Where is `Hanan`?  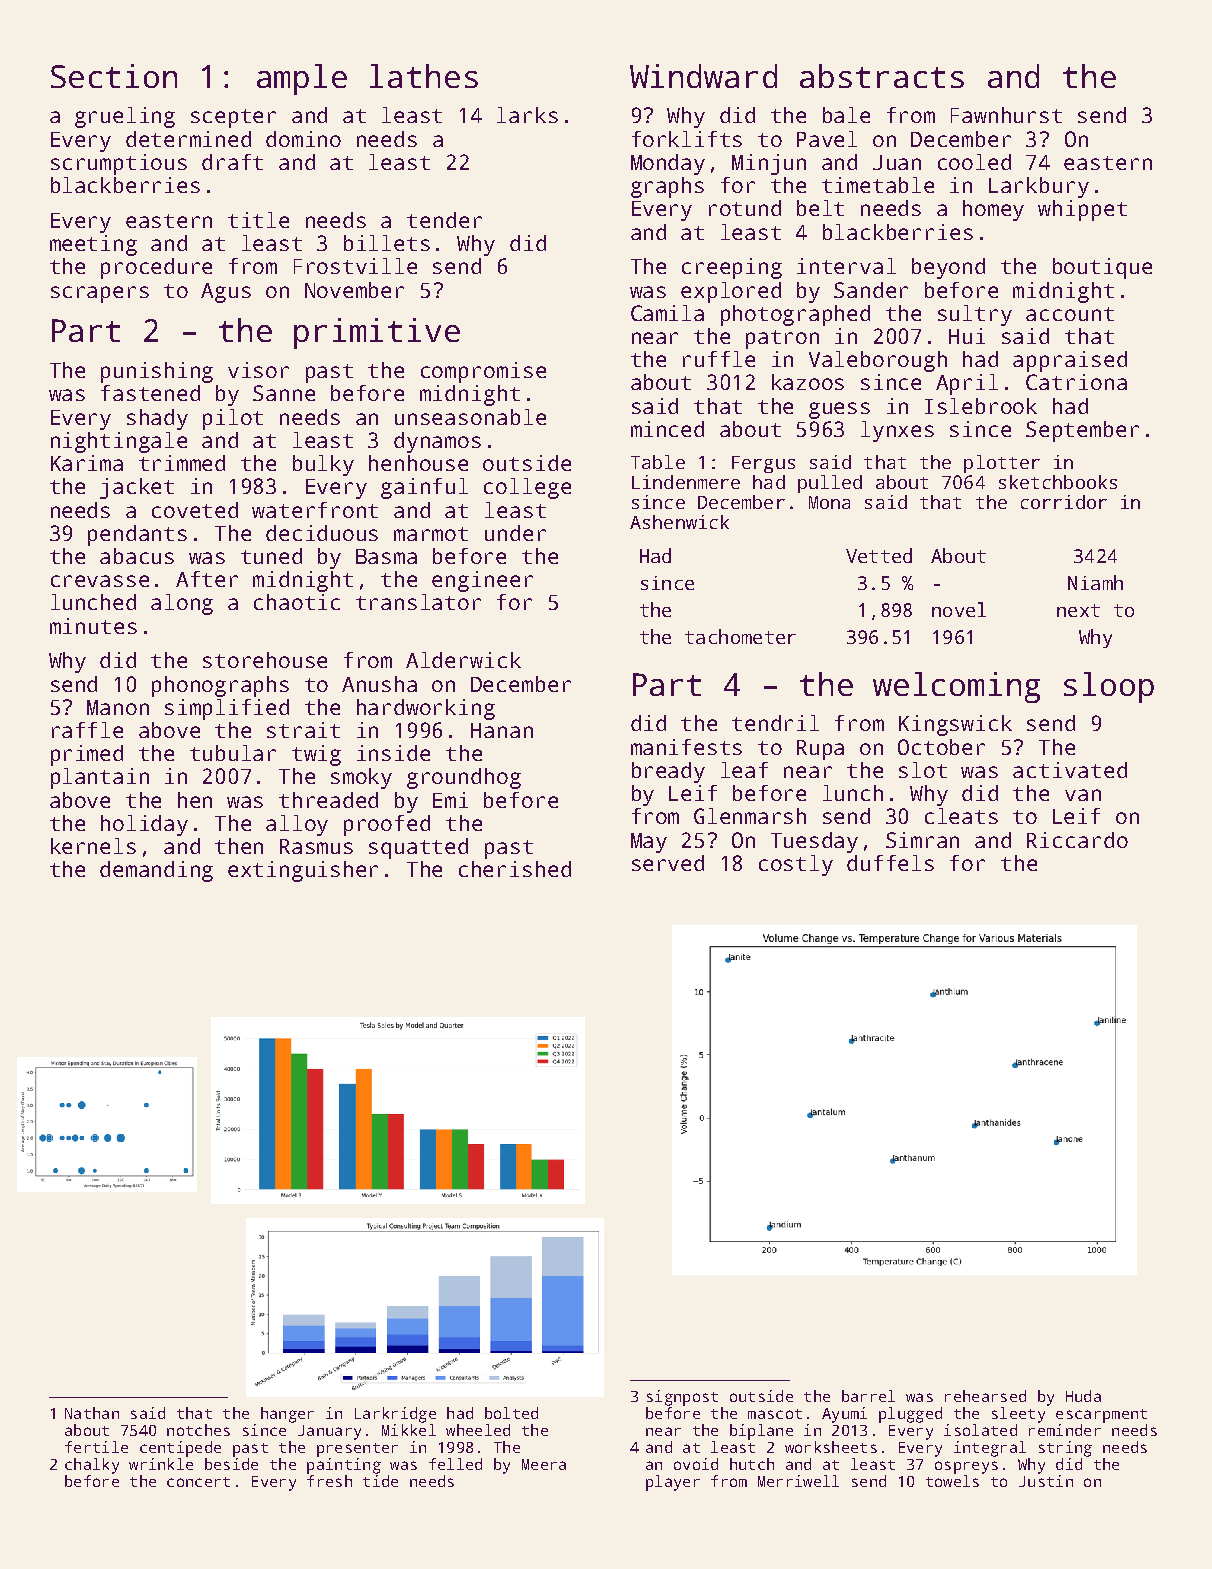
Hanan is located at coordinates (502, 730).
